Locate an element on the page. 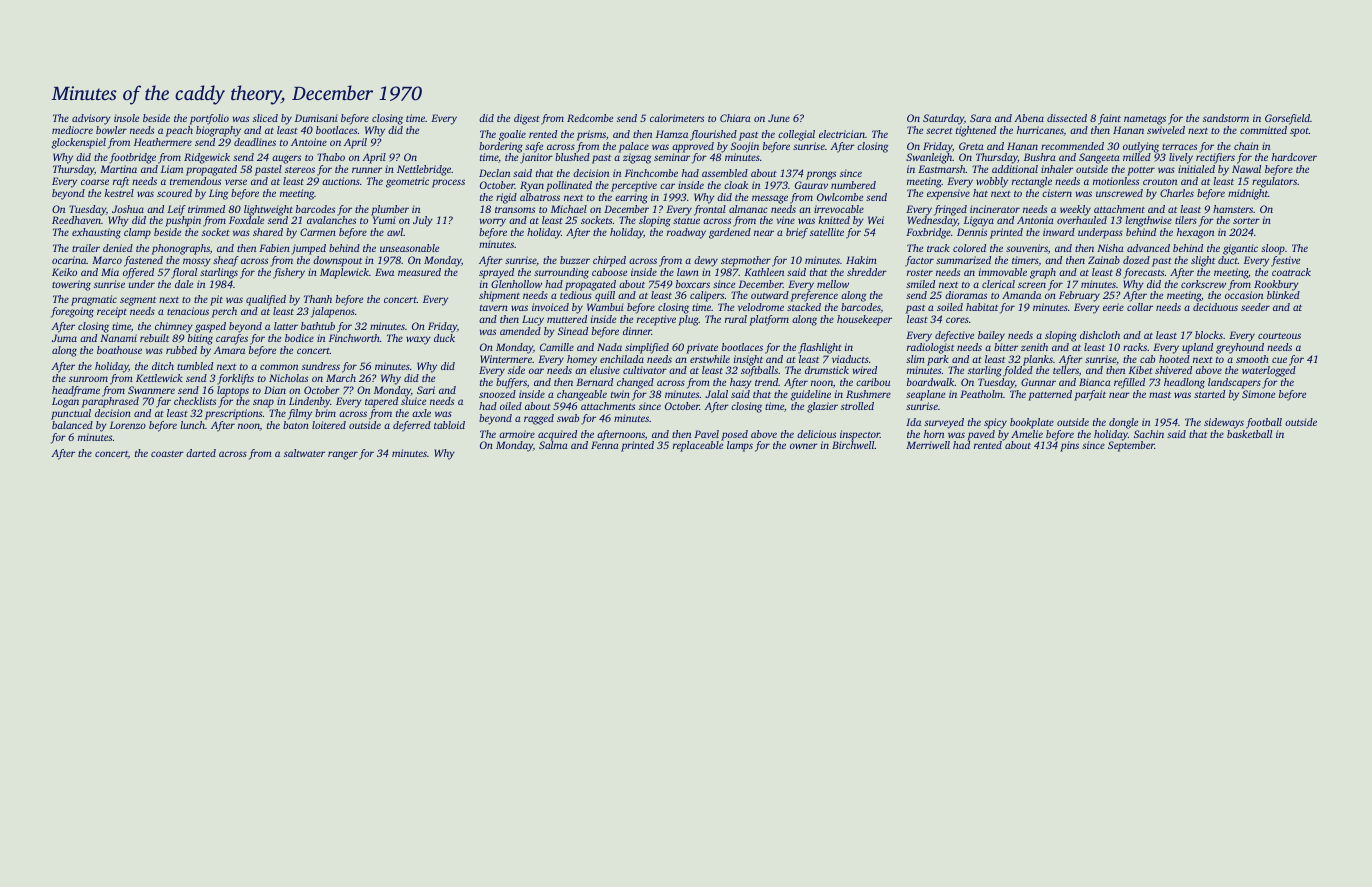 This page has width=1372, height=887. advisory is located at coordinates (91, 119).
